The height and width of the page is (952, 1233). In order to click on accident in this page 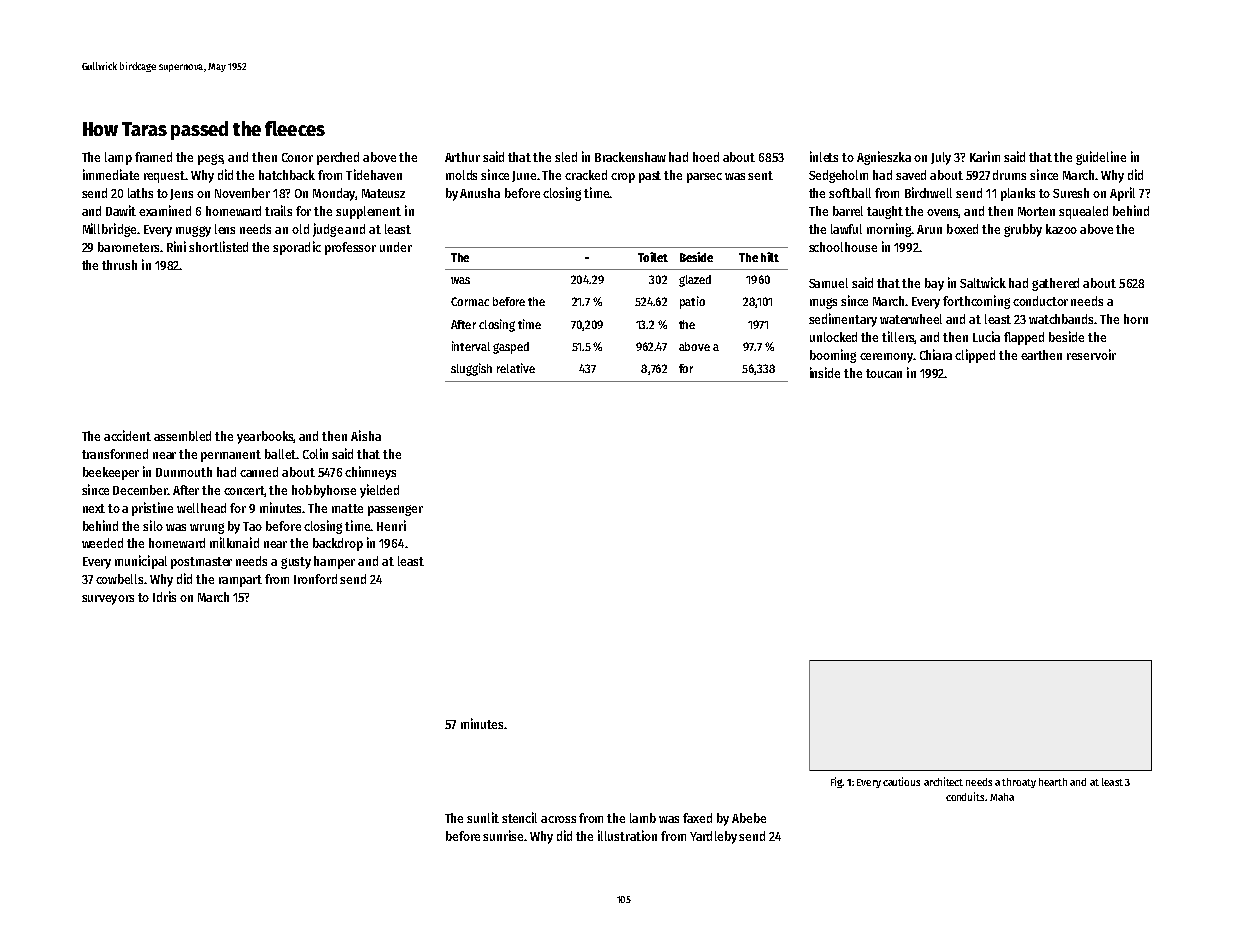, I will do `click(127, 435)`.
